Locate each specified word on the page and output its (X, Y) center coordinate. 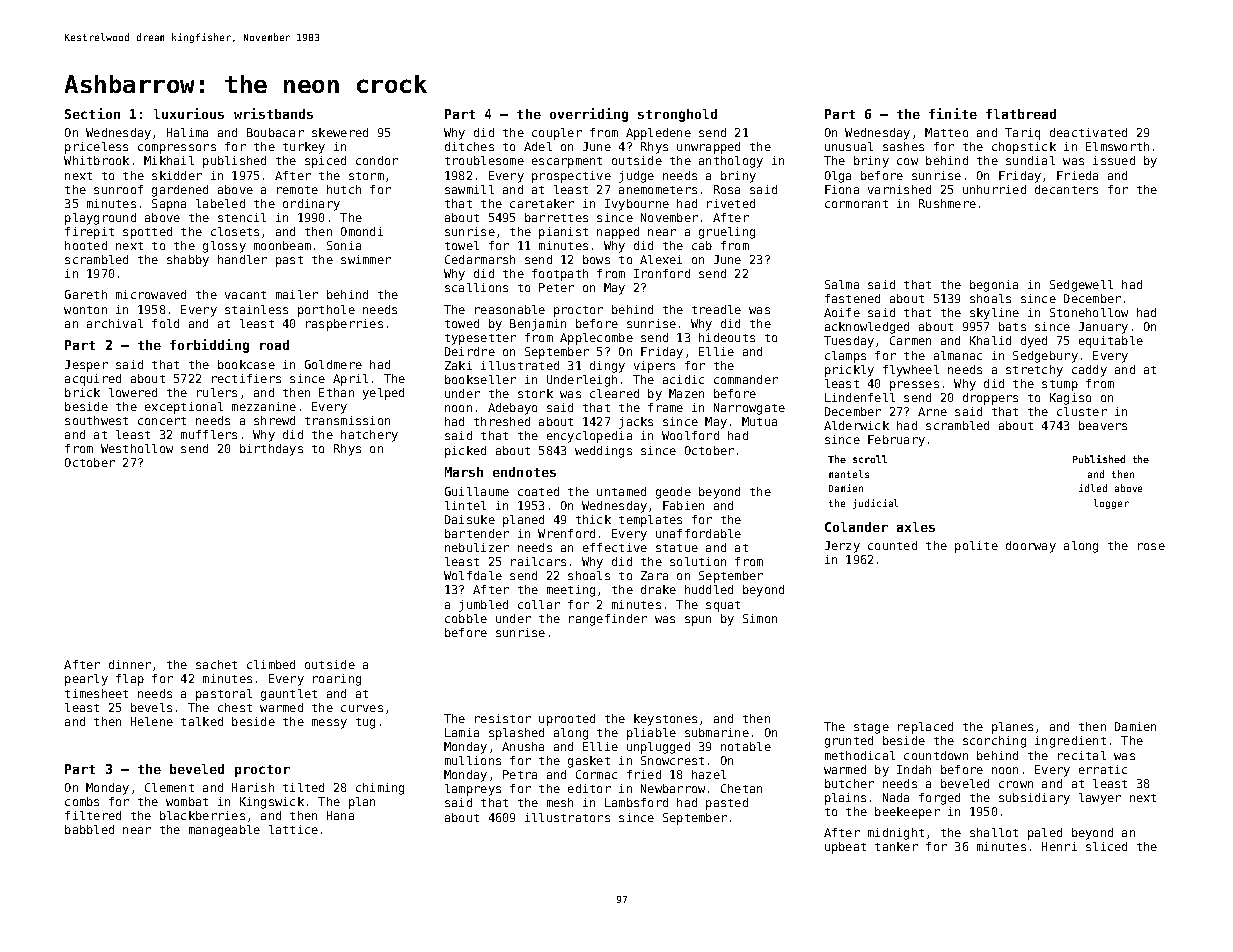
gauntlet (289, 695)
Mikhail (169, 160)
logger (1111, 504)
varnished (899, 189)
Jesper (86, 366)
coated (538, 491)
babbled (89, 829)
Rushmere (947, 203)
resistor (503, 718)
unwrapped (708, 148)
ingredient (1070, 742)
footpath (560, 275)
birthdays (271, 450)
